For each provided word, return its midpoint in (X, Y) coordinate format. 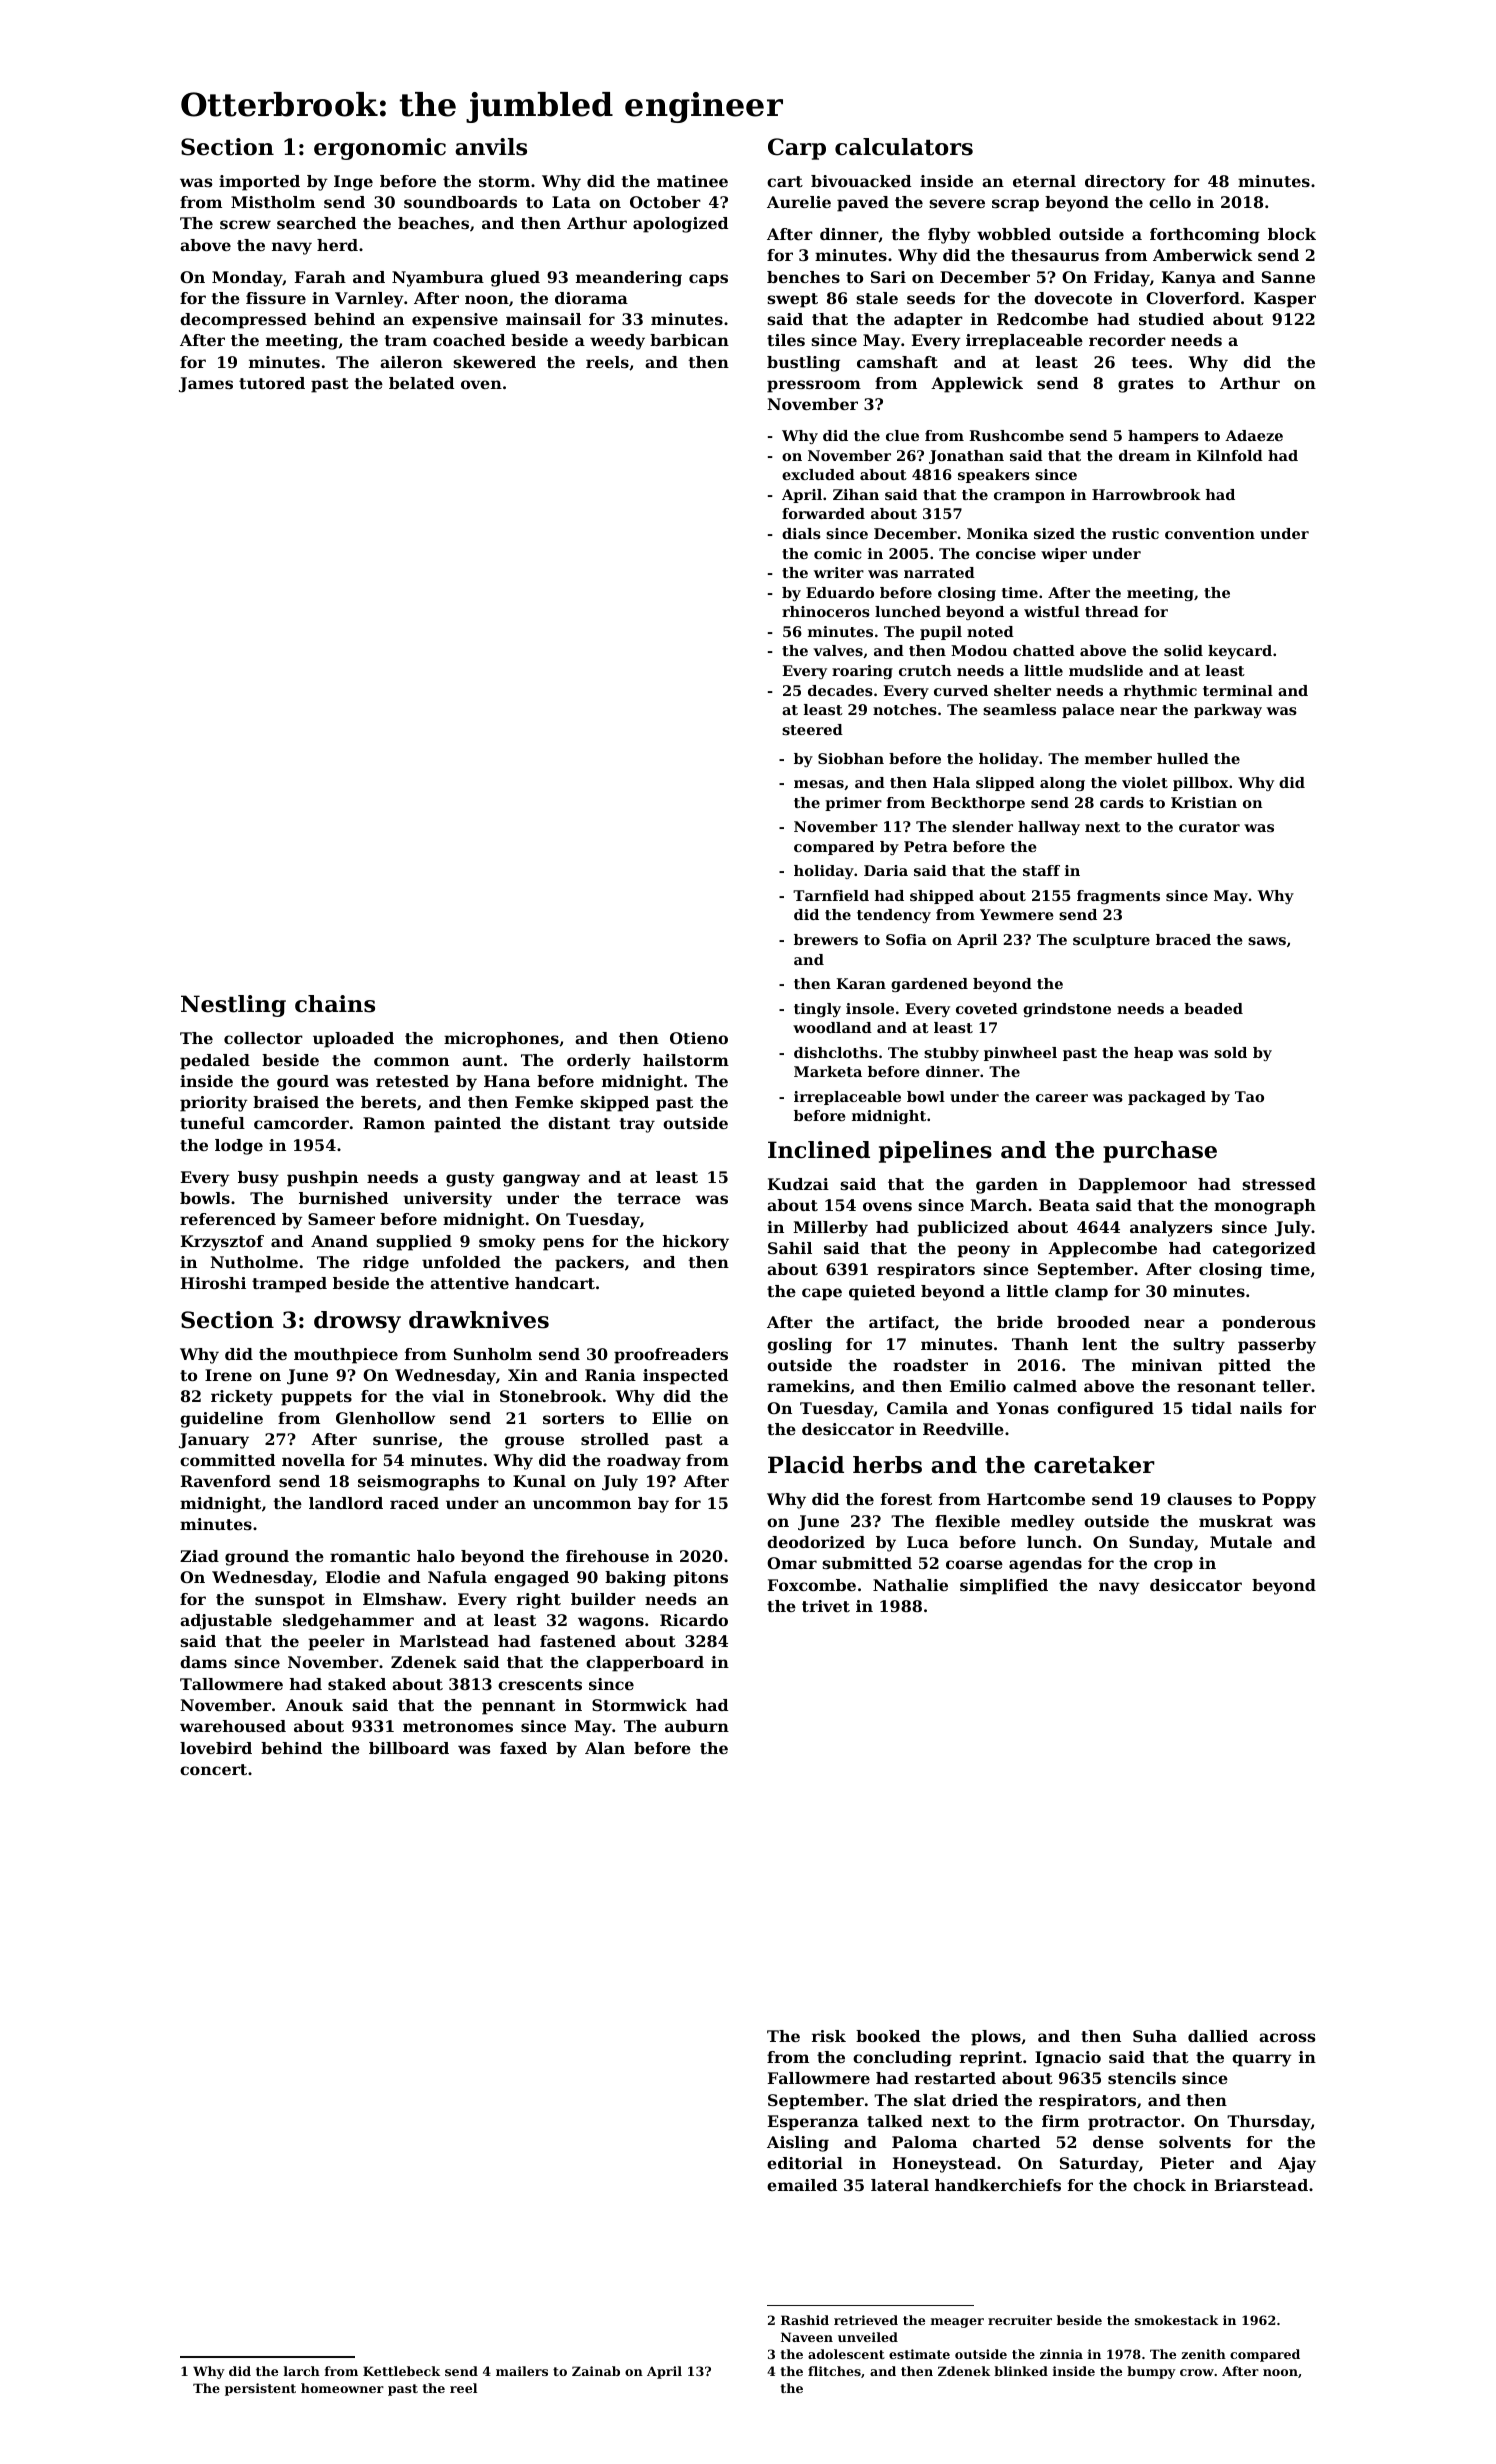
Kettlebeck (401, 2371)
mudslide (1106, 670)
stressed (1279, 1184)
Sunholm (493, 1354)
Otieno (699, 1038)
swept (792, 300)
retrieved (866, 2320)
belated (421, 383)
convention (1210, 533)
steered (812, 729)
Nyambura (438, 279)
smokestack (1176, 2320)
